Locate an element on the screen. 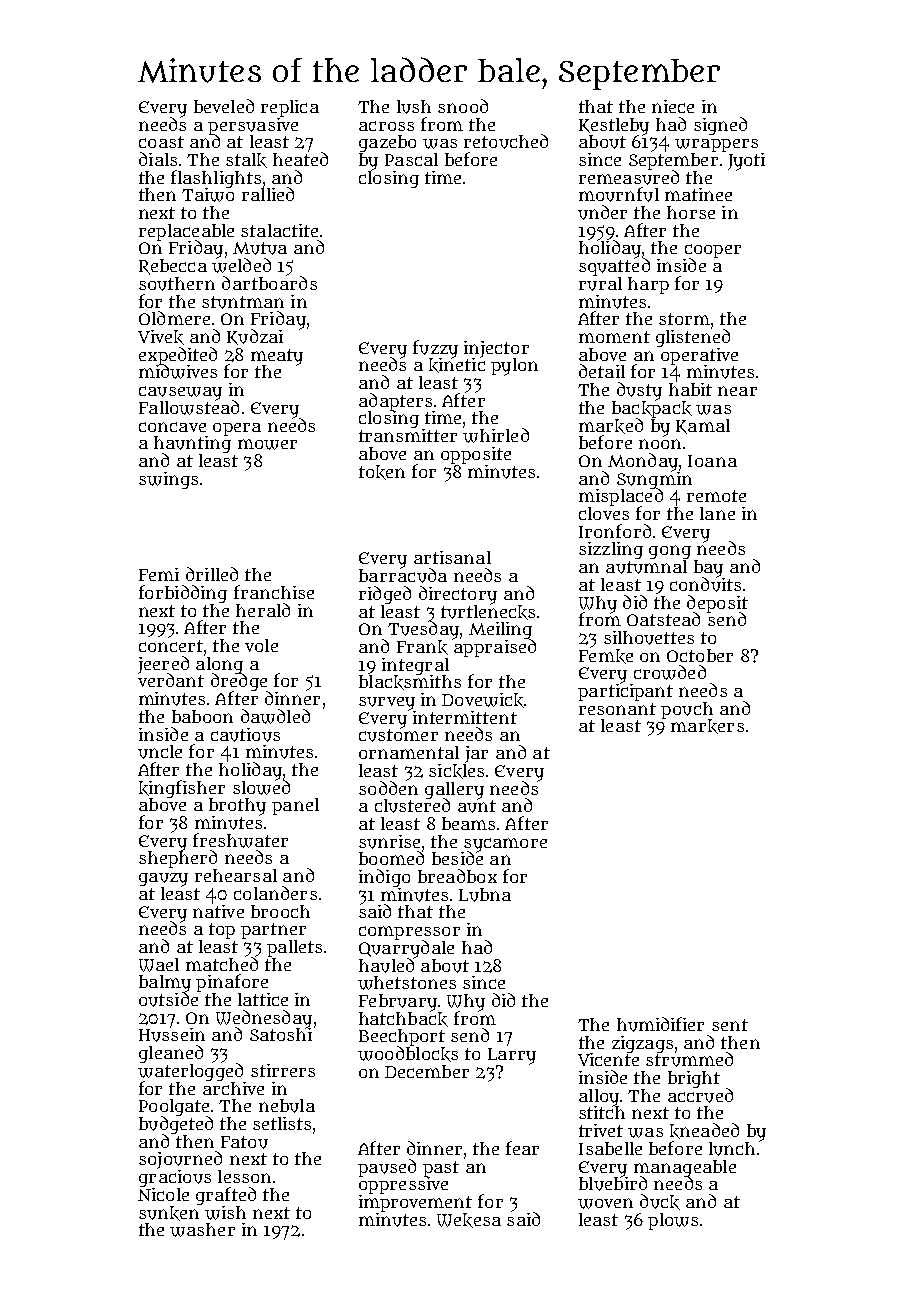 The height and width of the screenshot is (1316, 908). Kestleby is located at coordinates (614, 126).
